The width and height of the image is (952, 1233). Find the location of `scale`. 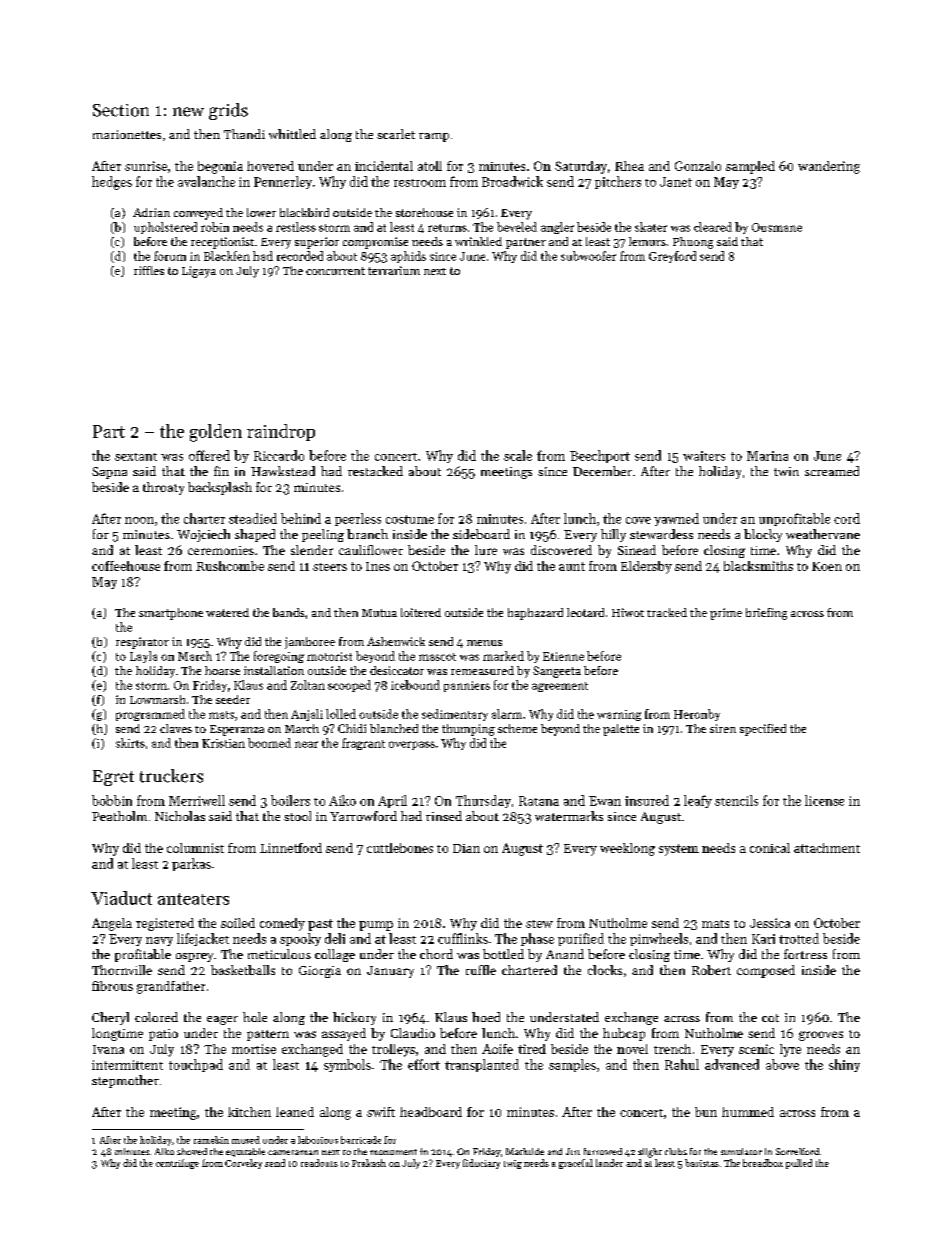

scale is located at coordinates (518, 455).
